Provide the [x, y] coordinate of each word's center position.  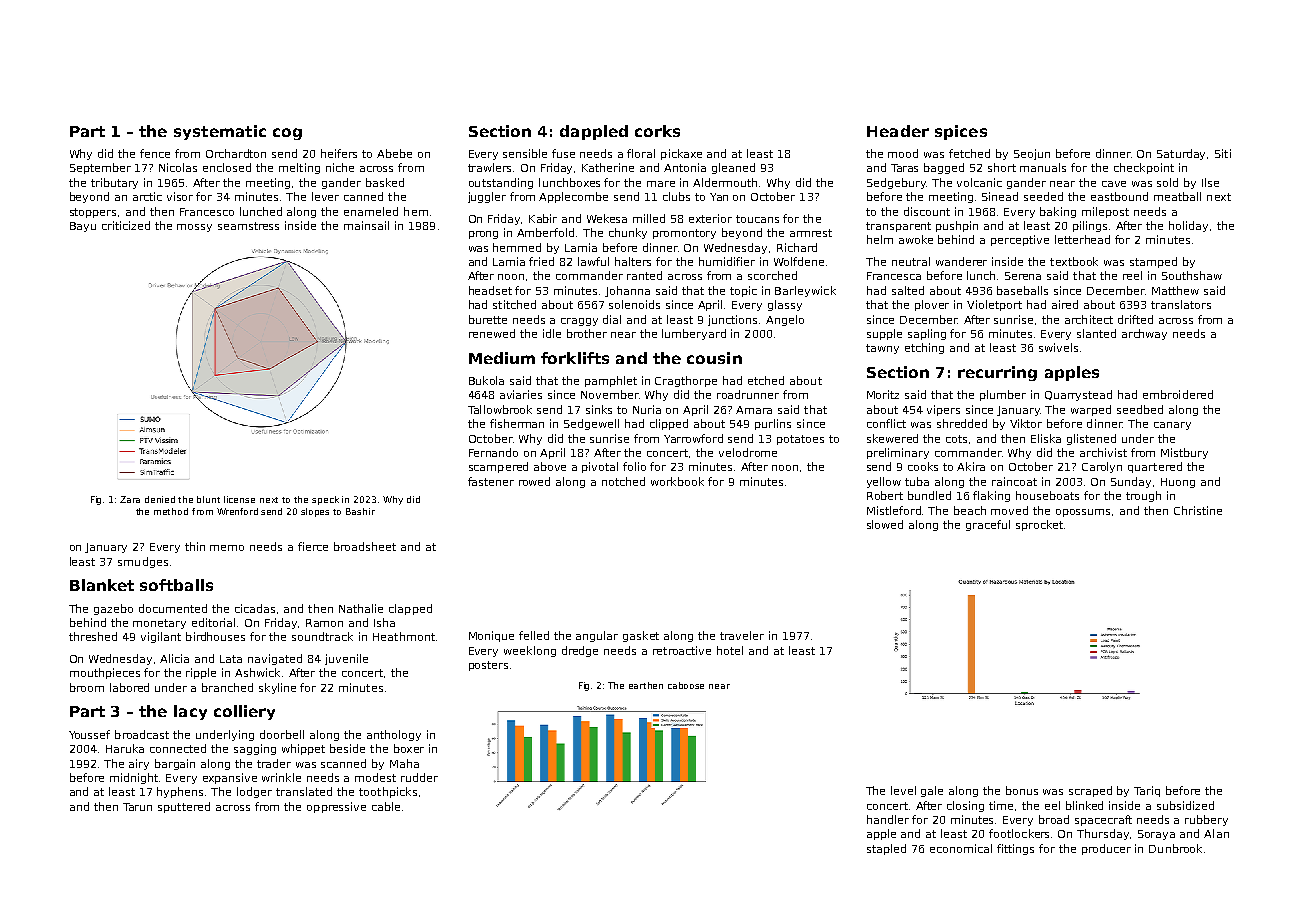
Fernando [493, 452]
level [903, 790]
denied [160, 499]
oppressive [336, 807]
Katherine [608, 167]
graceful [988, 525]
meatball [1177, 196]
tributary [114, 183]
